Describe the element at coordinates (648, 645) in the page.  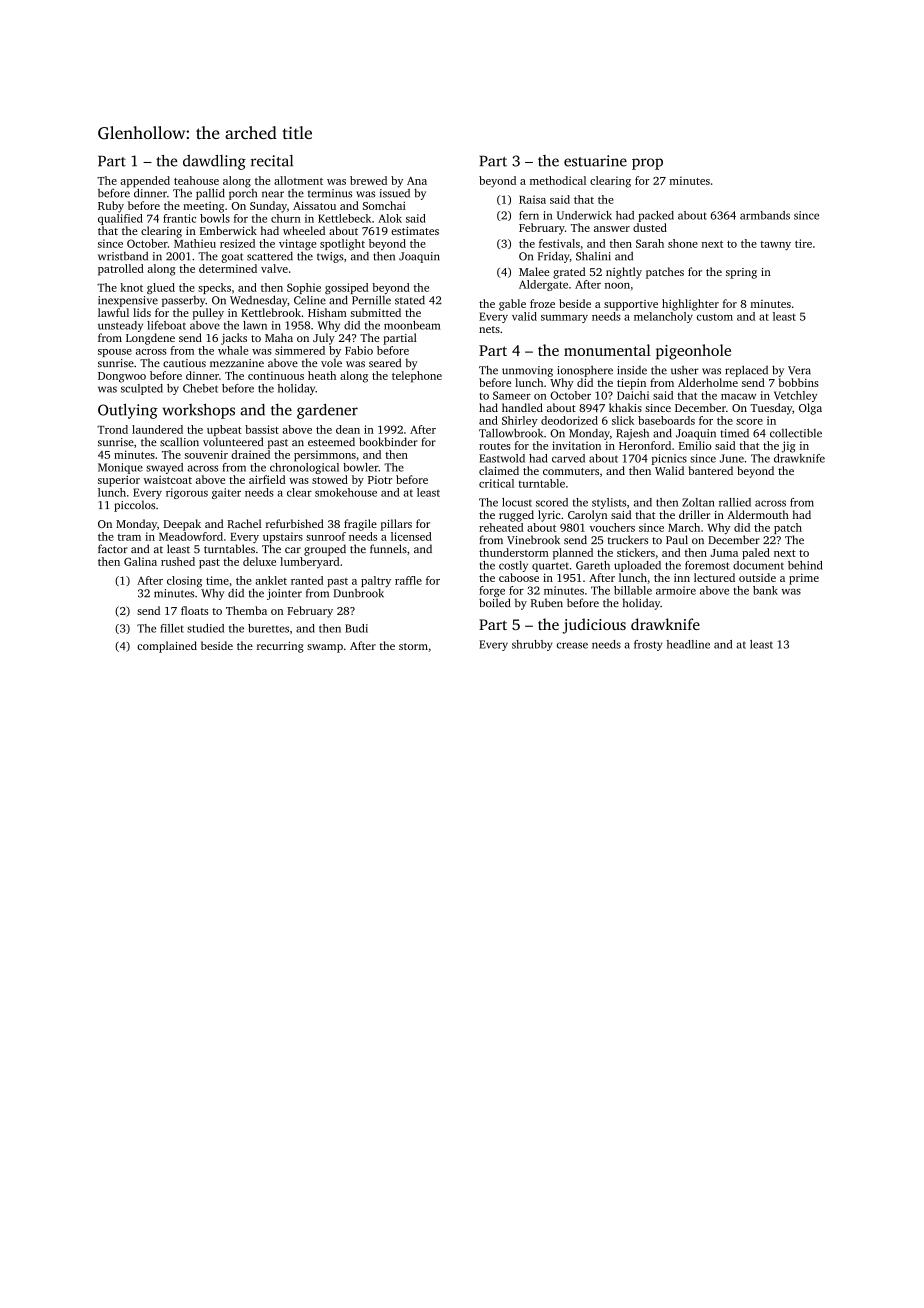
I see `frosty` at that location.
